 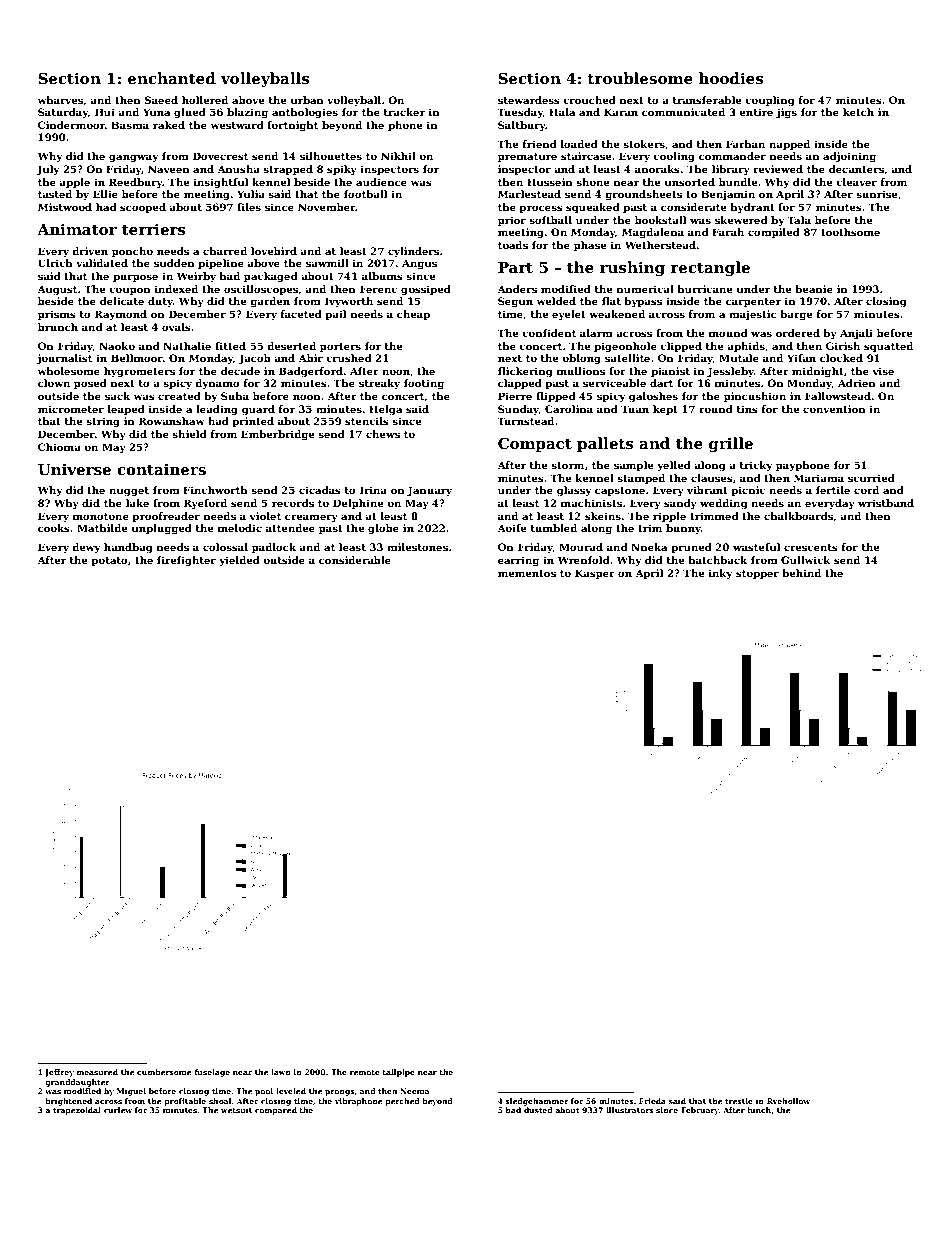 I want to click on Anjali, so click(x=856, y=334).
